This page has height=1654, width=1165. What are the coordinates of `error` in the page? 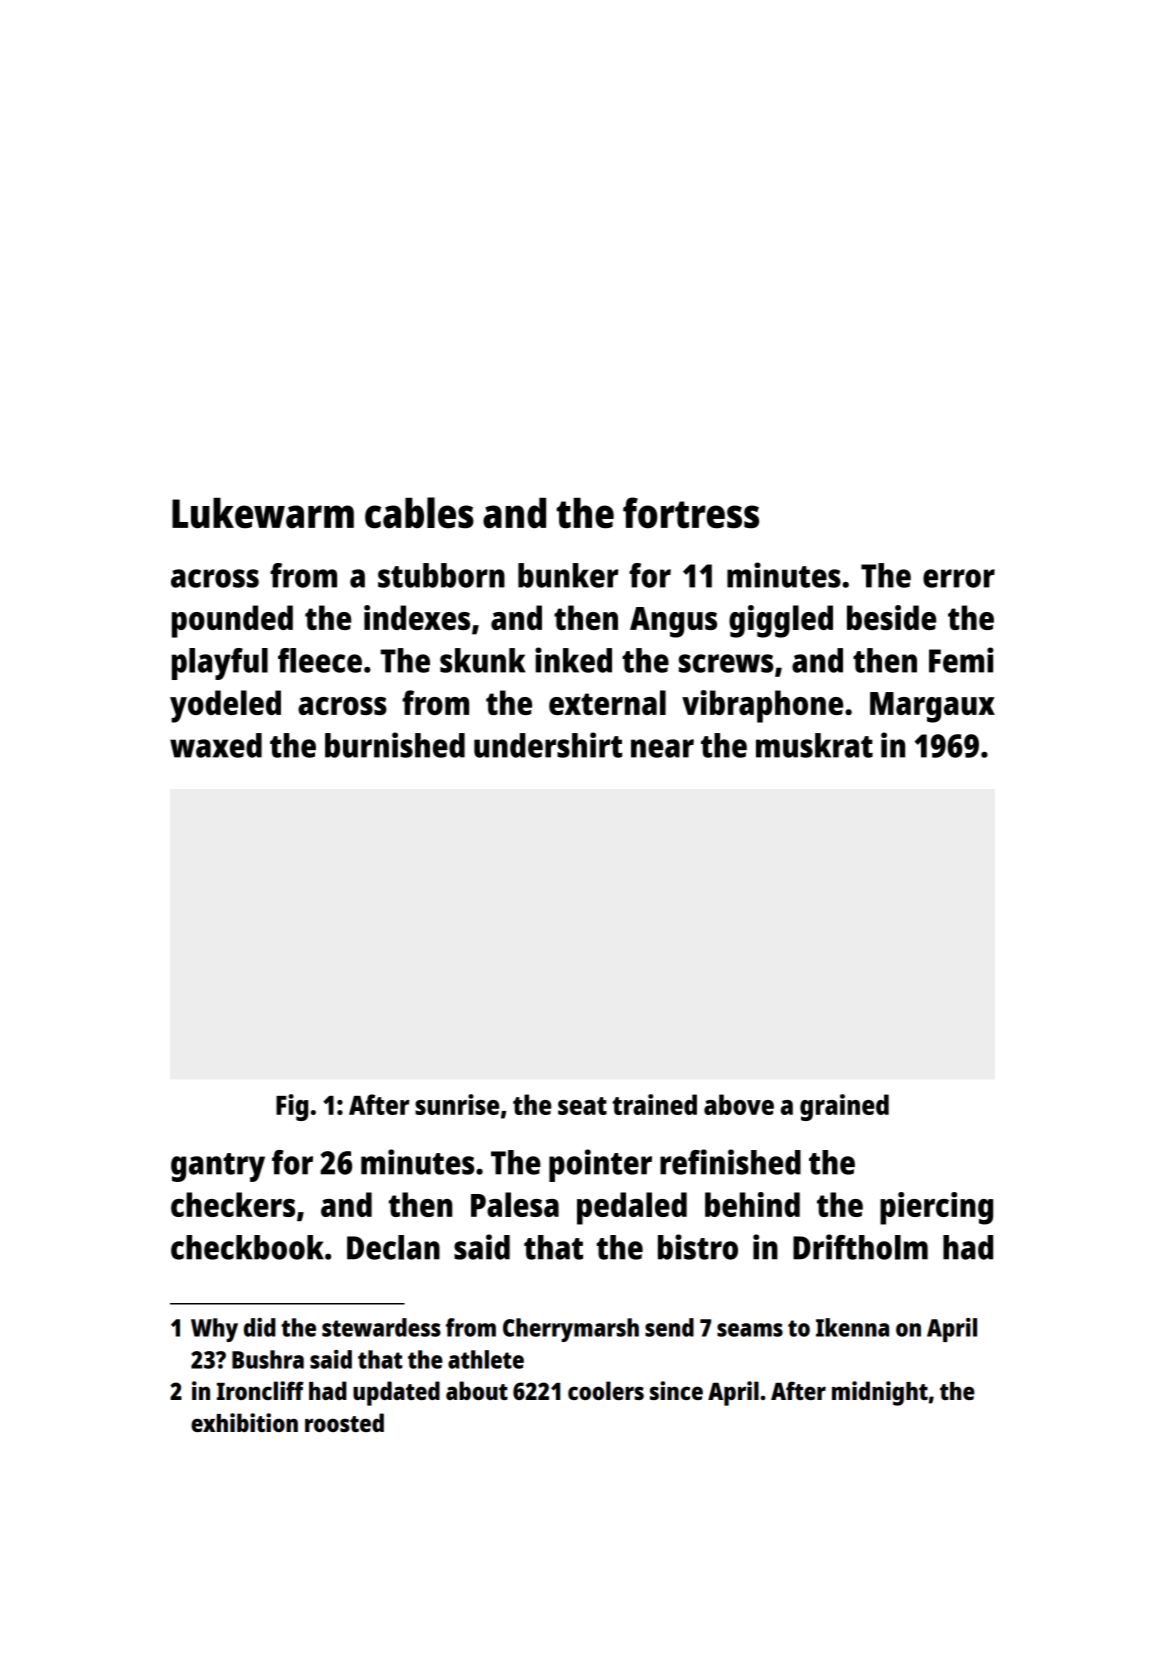 It's located at (959, 578).
